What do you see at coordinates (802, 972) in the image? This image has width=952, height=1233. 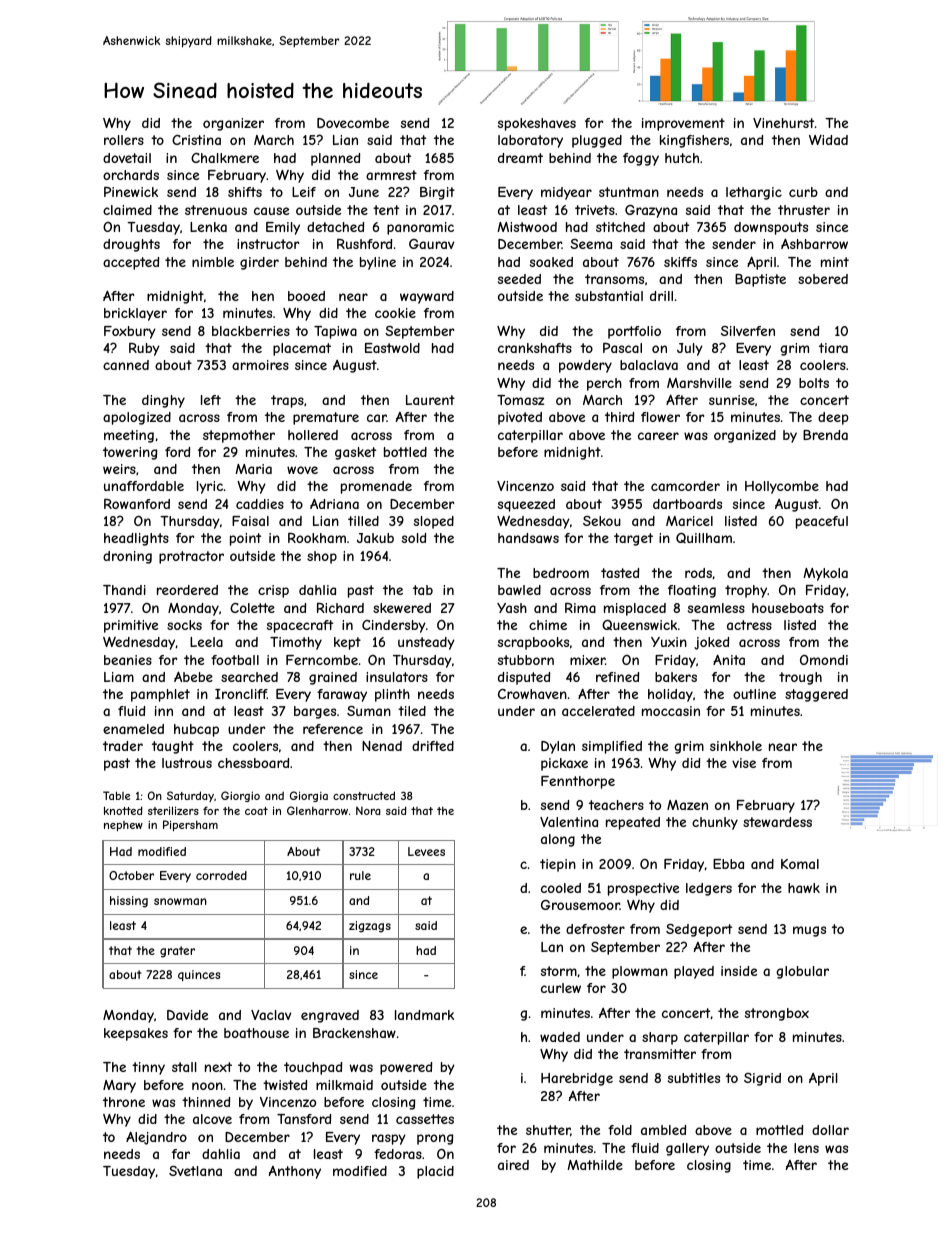 I see `globular` at bounding box center [802, 972].
